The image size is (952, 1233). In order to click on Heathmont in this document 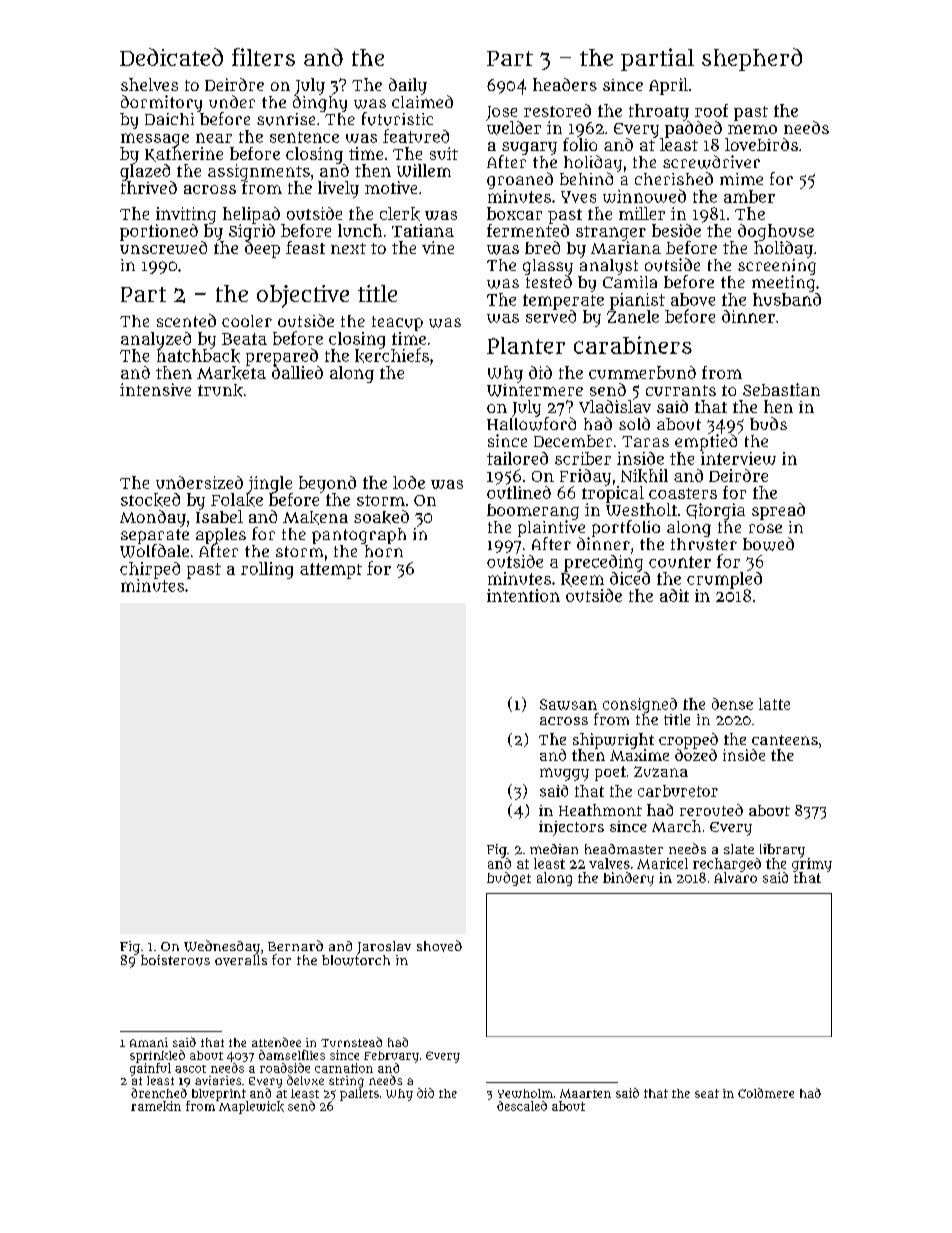, I will do `click(600, 810)`.
